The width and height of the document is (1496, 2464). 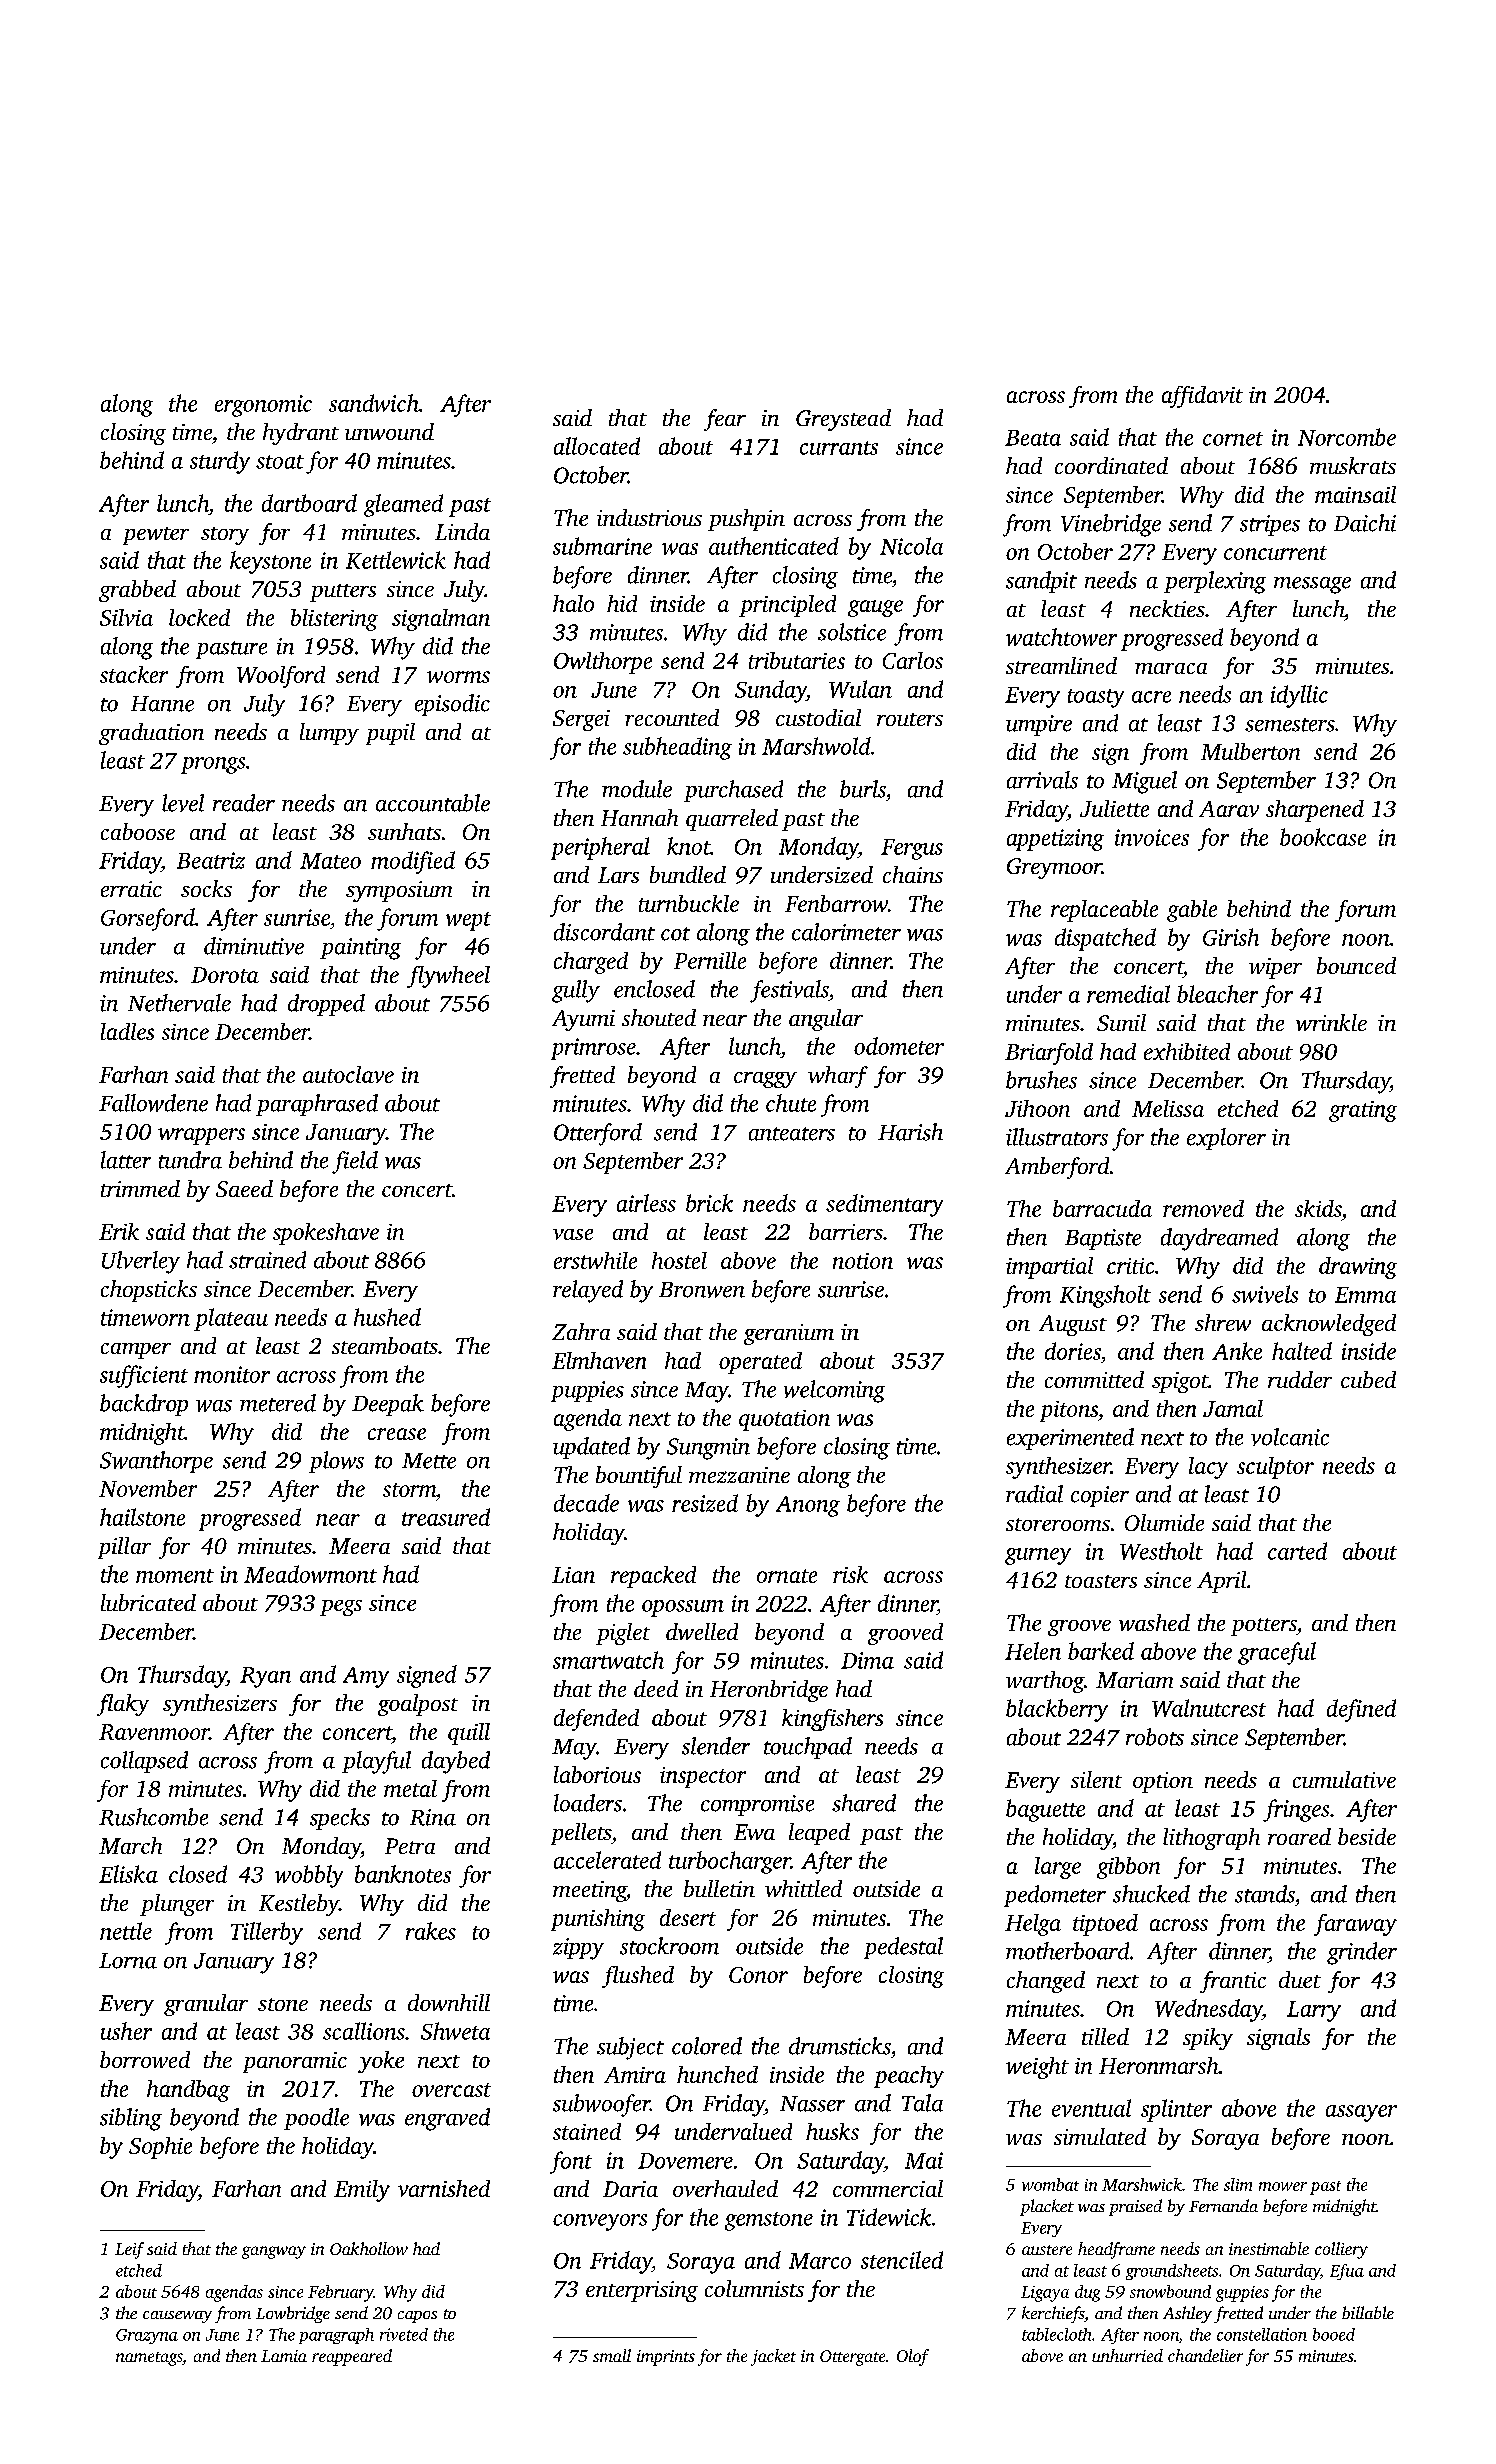 What do you see at coordinates (1154, 1622) in the document?
I see `washed` at bounding box center [1154, 1622].
